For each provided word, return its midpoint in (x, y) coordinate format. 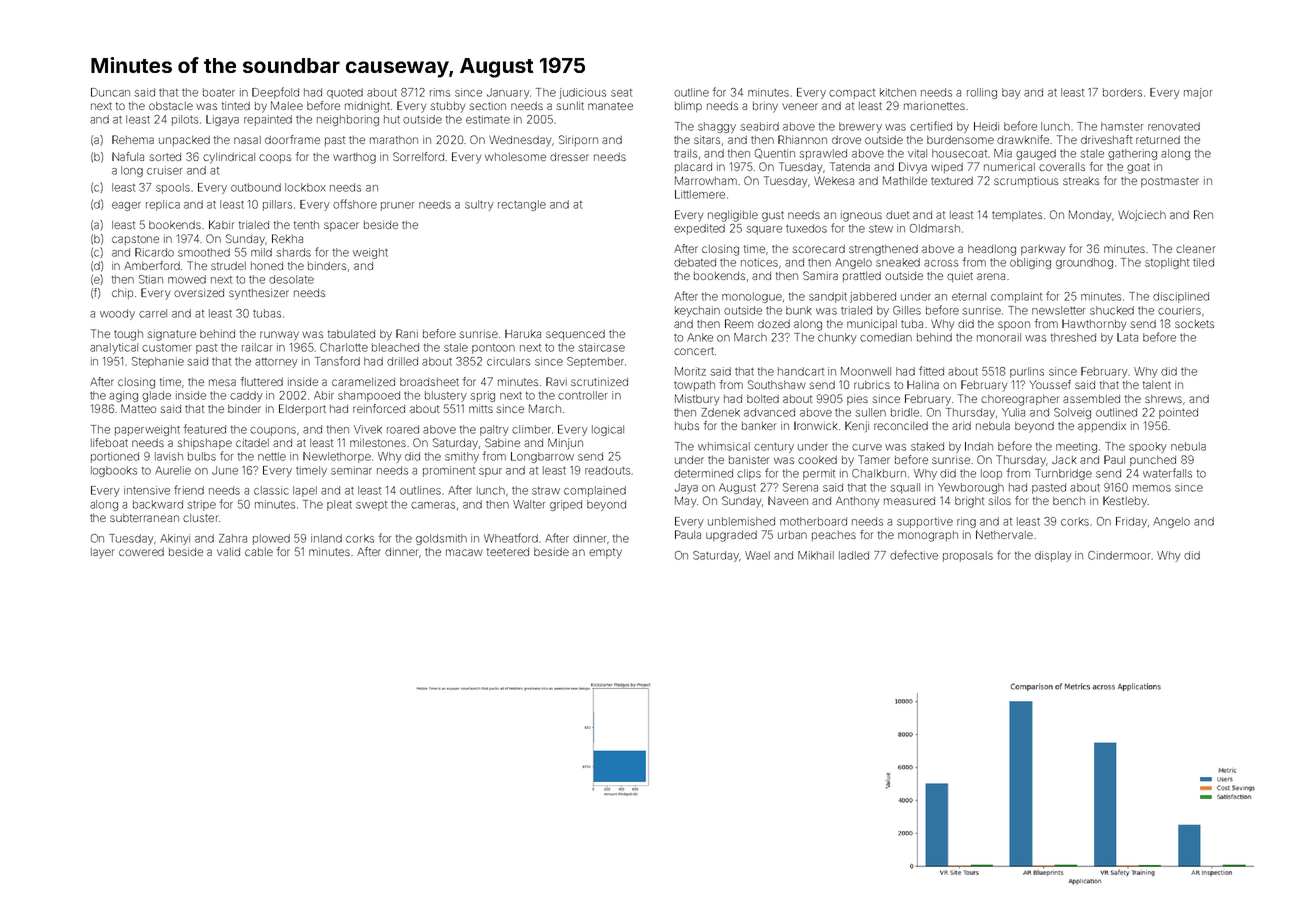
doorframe (292, 139)
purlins (1027, 372)
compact (852, 94)
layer (103, 553)
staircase (601, 347)
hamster (1122, 126)
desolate (291, 279)
